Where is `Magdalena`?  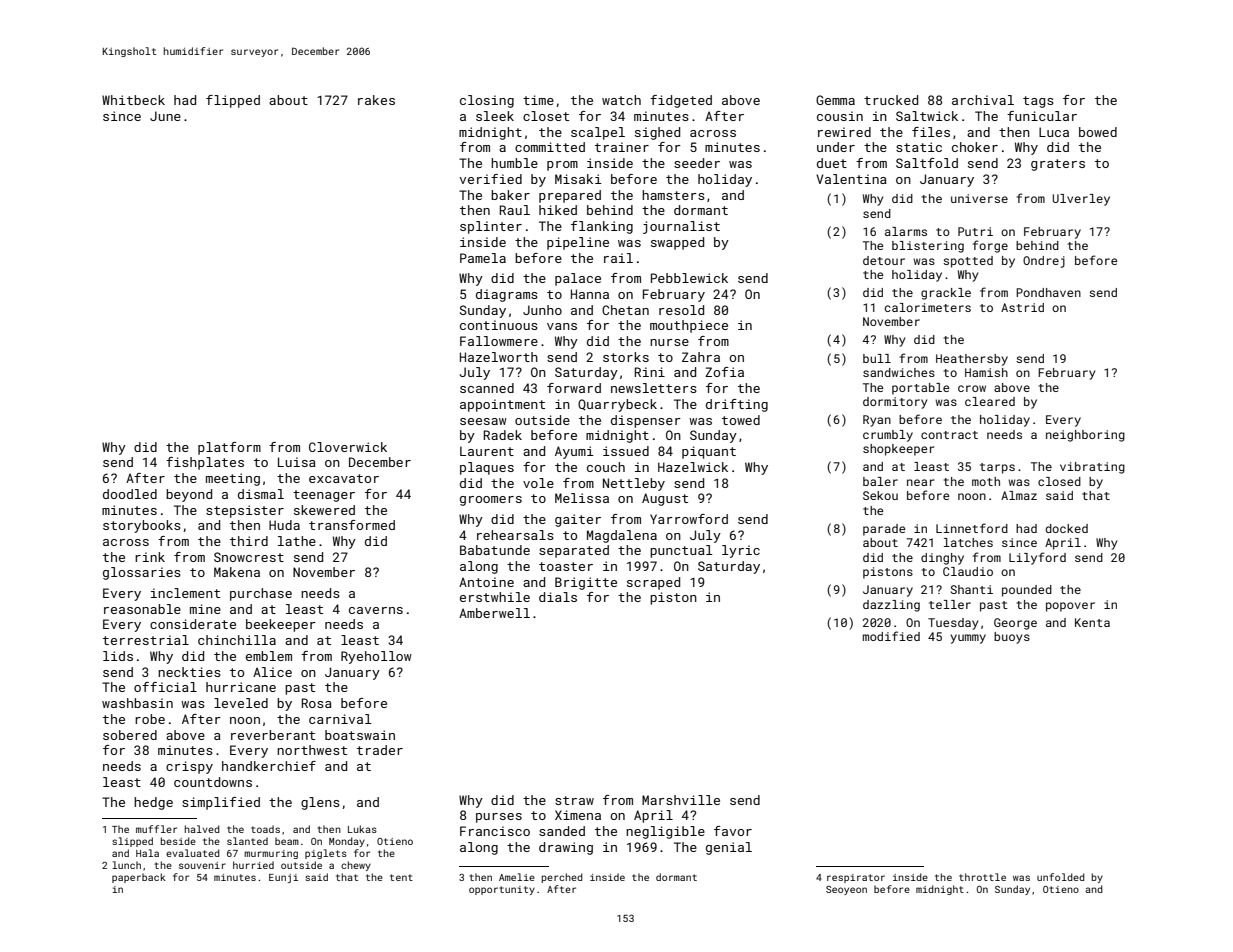 Magdalena is located at coordinates (622, 536).
